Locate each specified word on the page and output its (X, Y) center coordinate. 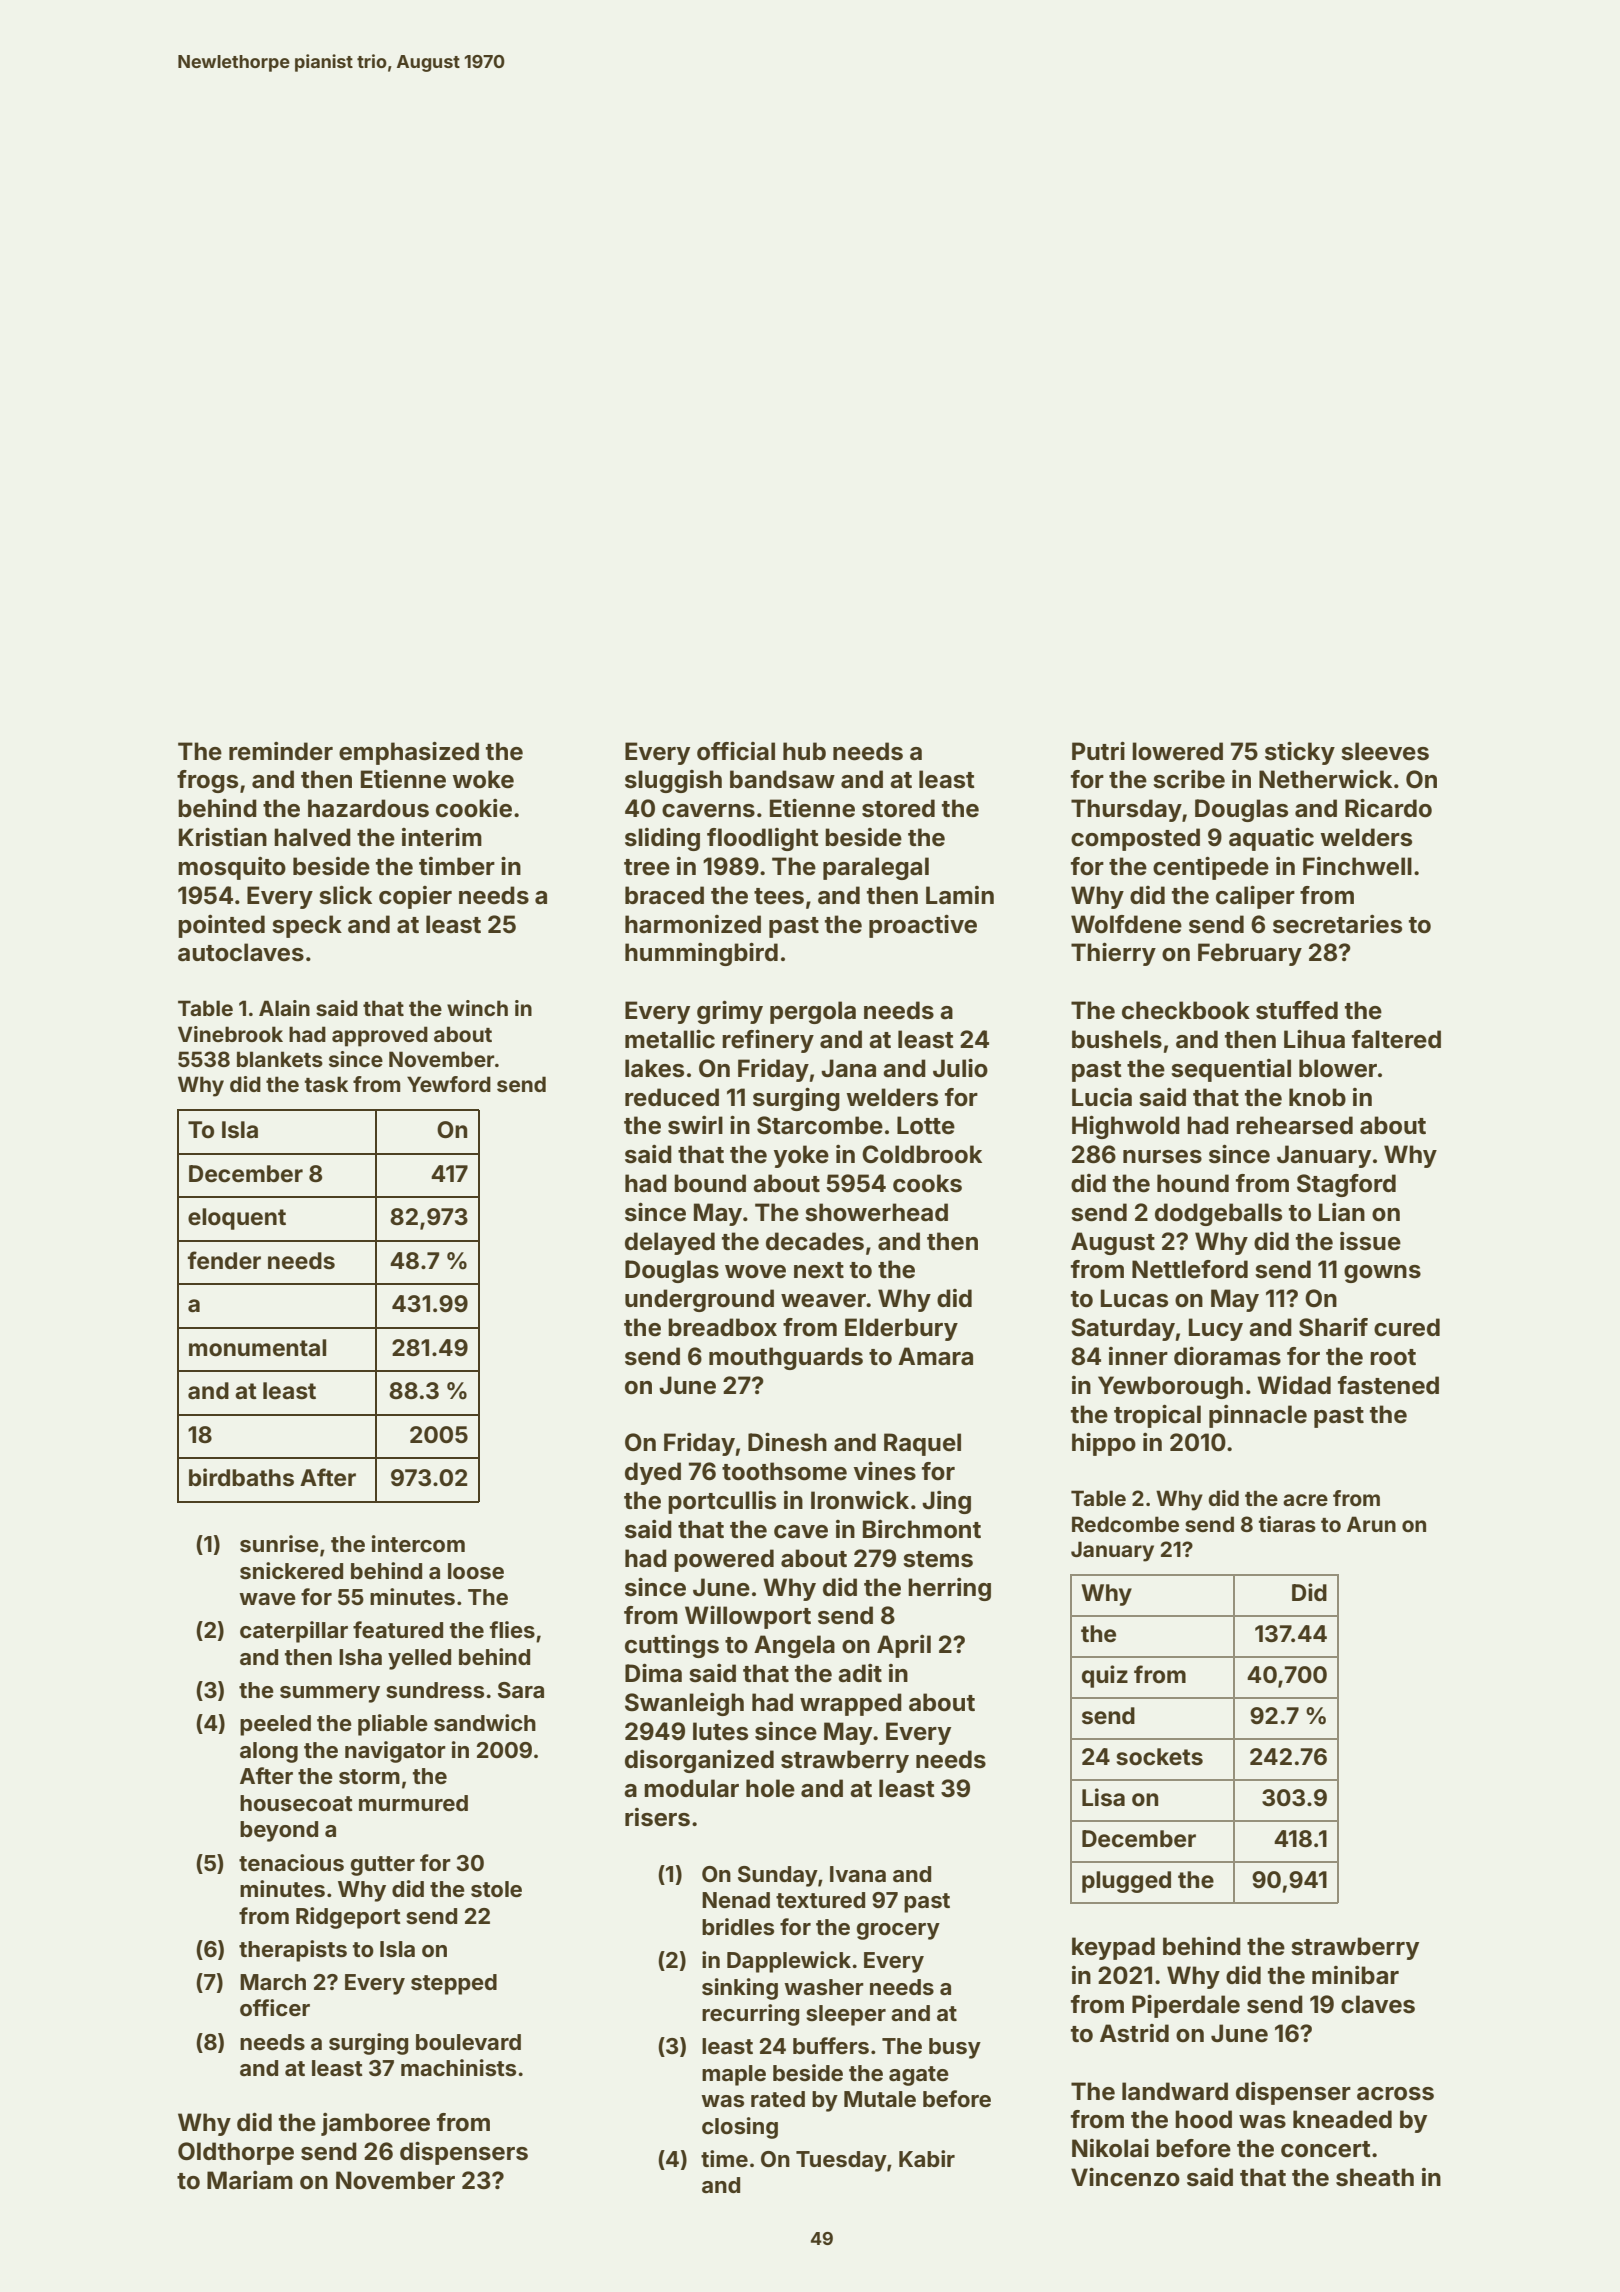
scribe (1189, 779)
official (736, 751)
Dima (653, 1673)
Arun (1371, 1524)
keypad (1113, 1948)
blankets (280, 1059)
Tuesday (841, 2161)
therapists (293, 1951)
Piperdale (1186, 2006)
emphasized (409, 753)
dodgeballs (1218, 1214)
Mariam (250, 2180)
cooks (927, 1183)
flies (512, 1629)
